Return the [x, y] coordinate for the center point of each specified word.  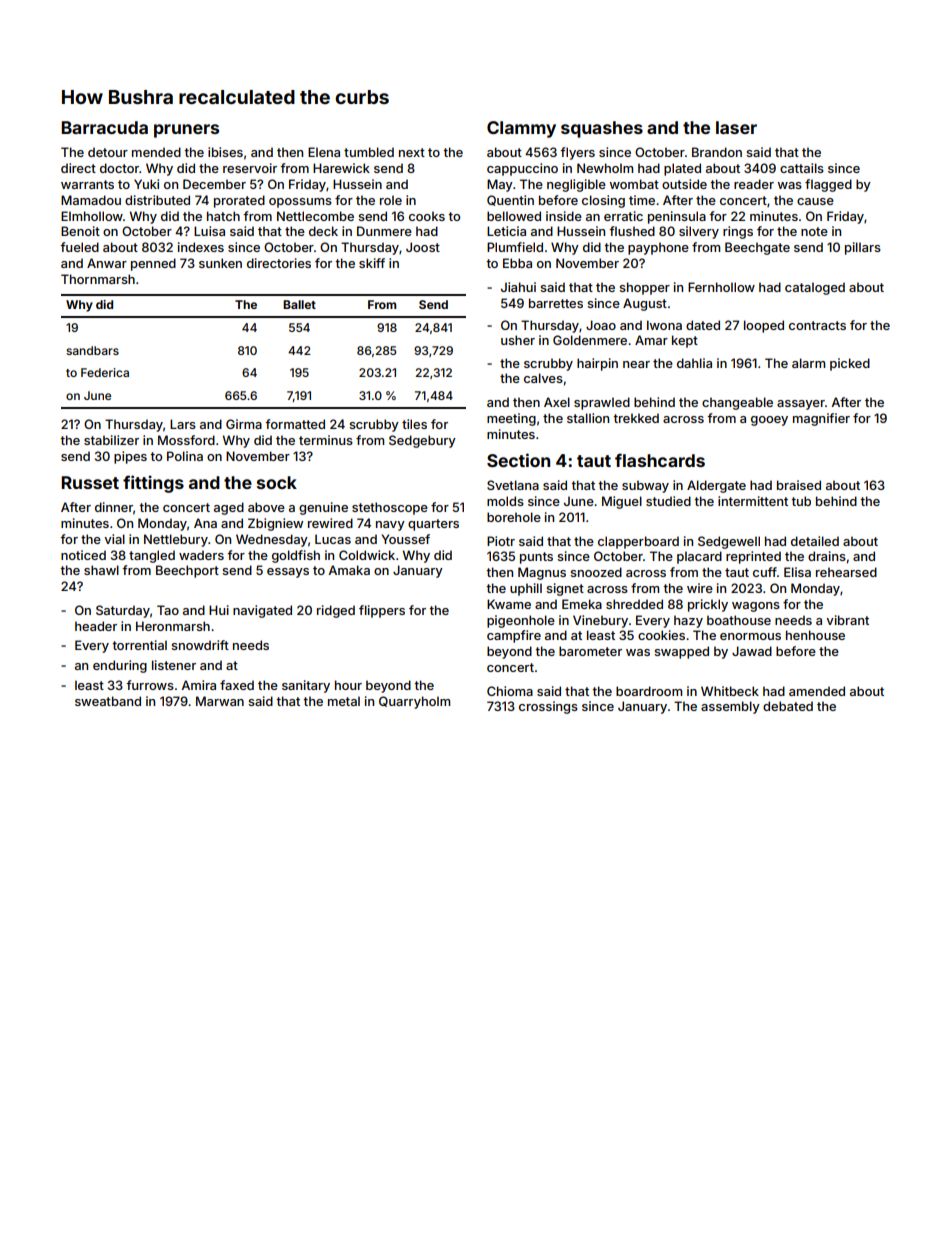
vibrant [847, 620]
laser [736, 127]
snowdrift [200, 645]
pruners [186, 131]
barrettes [556, 303]
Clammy [521, 129]
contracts [817, 325]
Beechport [187, 571]
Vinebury [600, 621]
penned [153, 264]
